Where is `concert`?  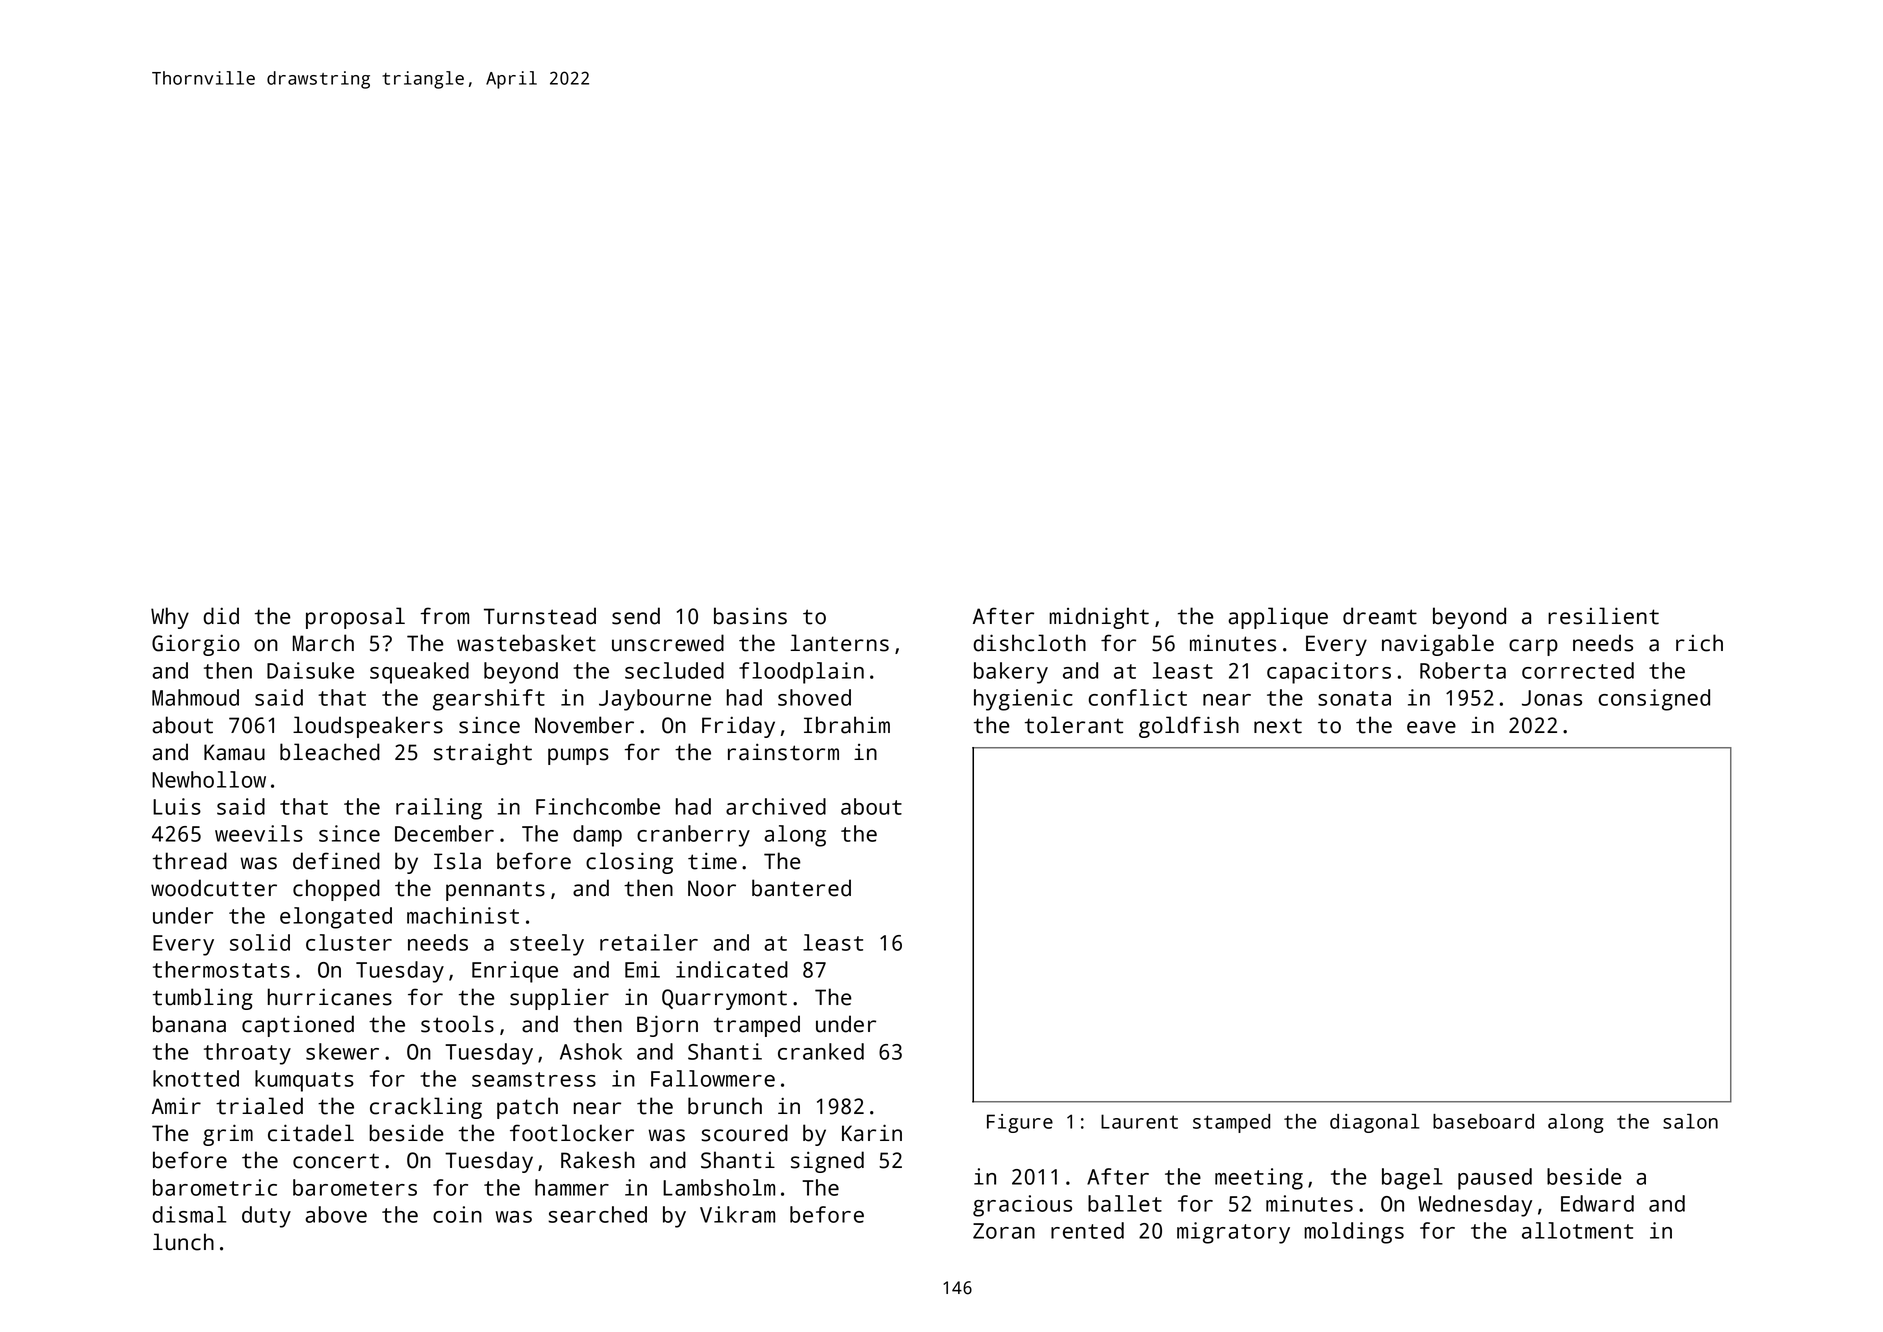 concert is located at coordinates (336, 1161).
